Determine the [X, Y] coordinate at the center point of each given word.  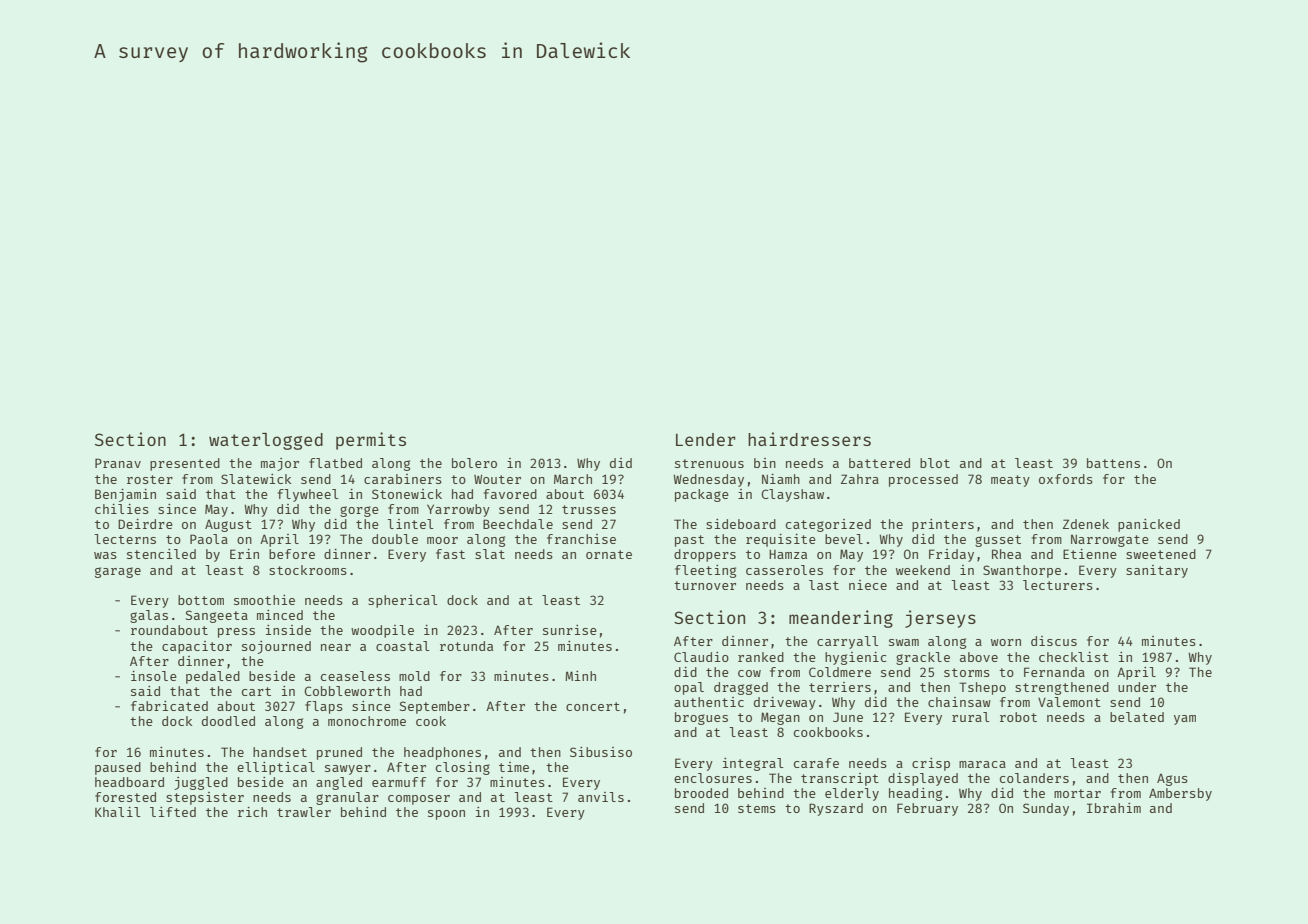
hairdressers [809, 439]
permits [371, 441]
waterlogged [266, 441]
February [927, 809]
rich [252, 812]
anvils [601, 797]
